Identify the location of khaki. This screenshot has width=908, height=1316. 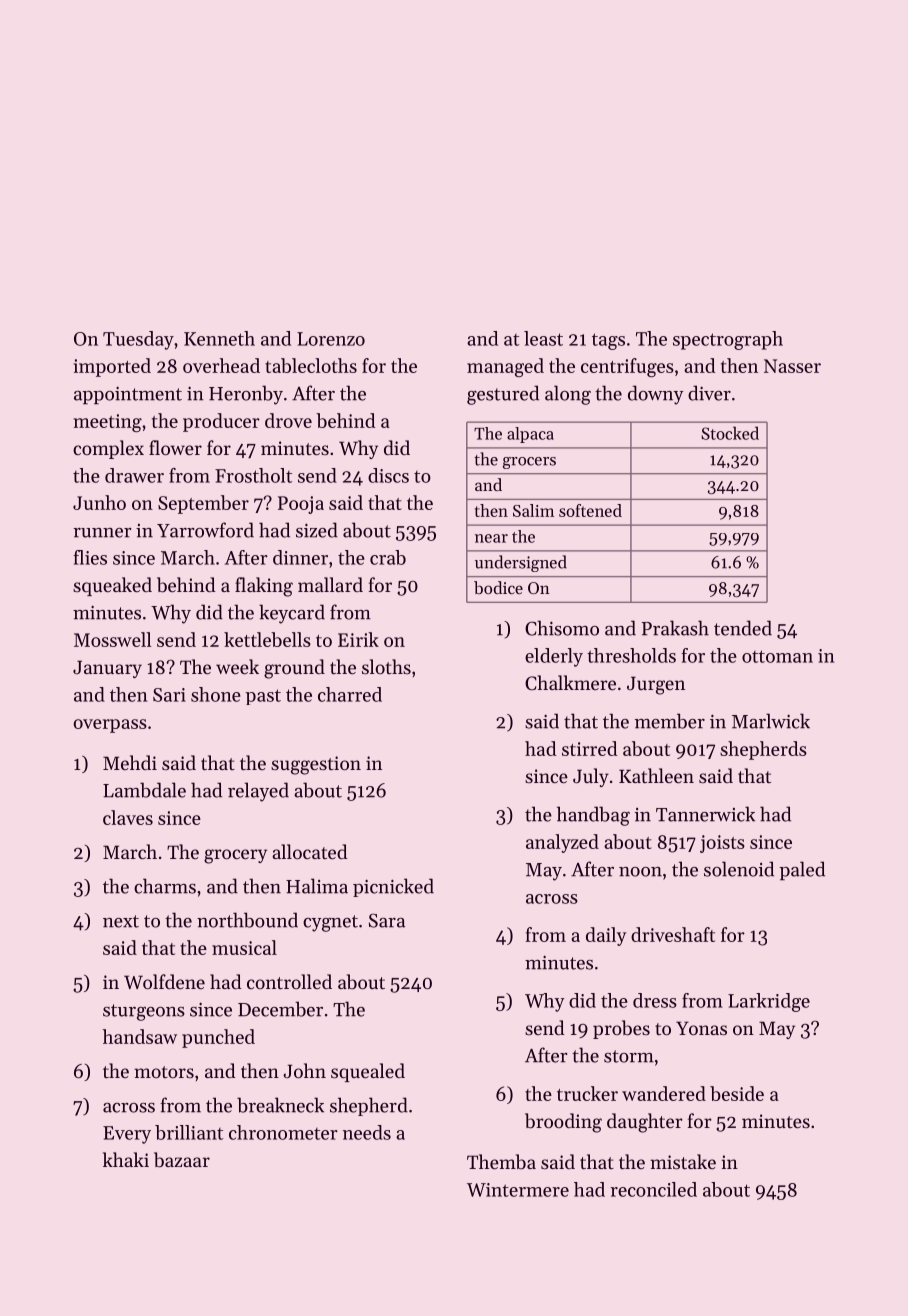
(126, 1159).
